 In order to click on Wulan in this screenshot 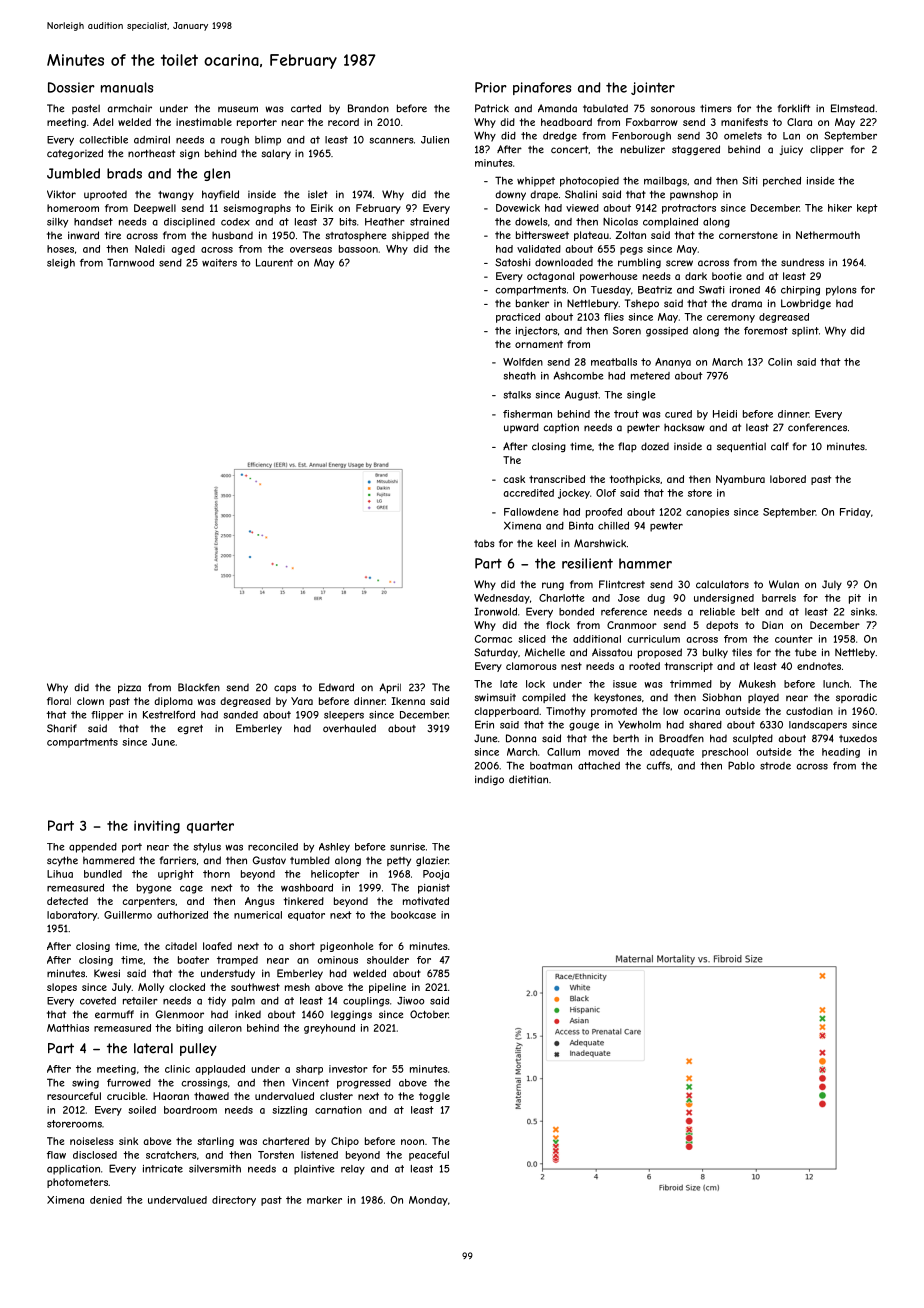, I will do `click(784, 584)`.
